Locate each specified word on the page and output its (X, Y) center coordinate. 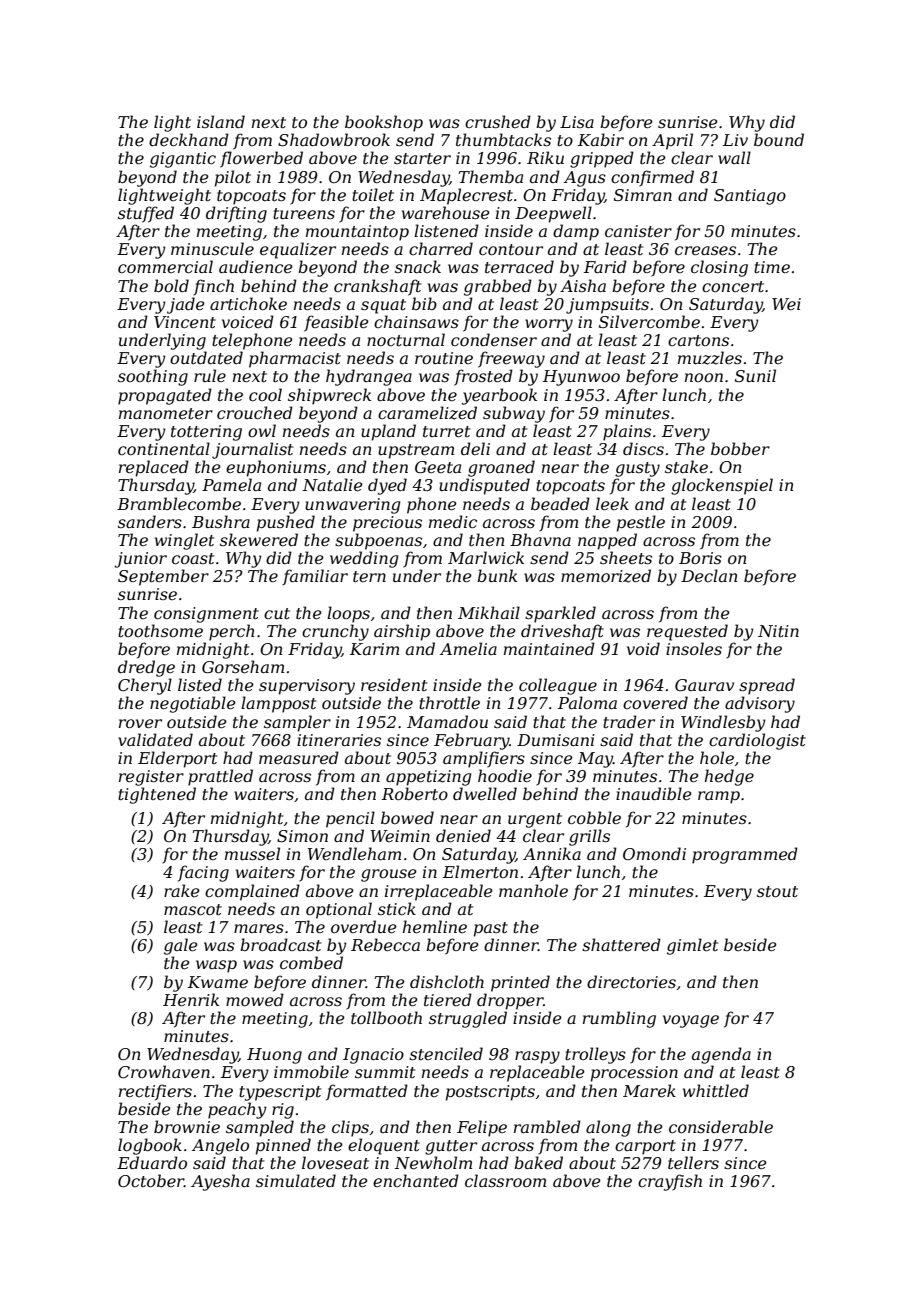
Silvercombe (649, 321)
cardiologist (757, 741)
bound (779, 139)
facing (203, 873)
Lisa (577, 122)
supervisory (307, 687)
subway (514, 414)
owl (262, 430)
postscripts (490, 1093)
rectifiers (155, 1092)
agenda (721, 1055)
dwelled (485, 793)
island (221, 121)
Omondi (654, 853)
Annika (552, 853)
